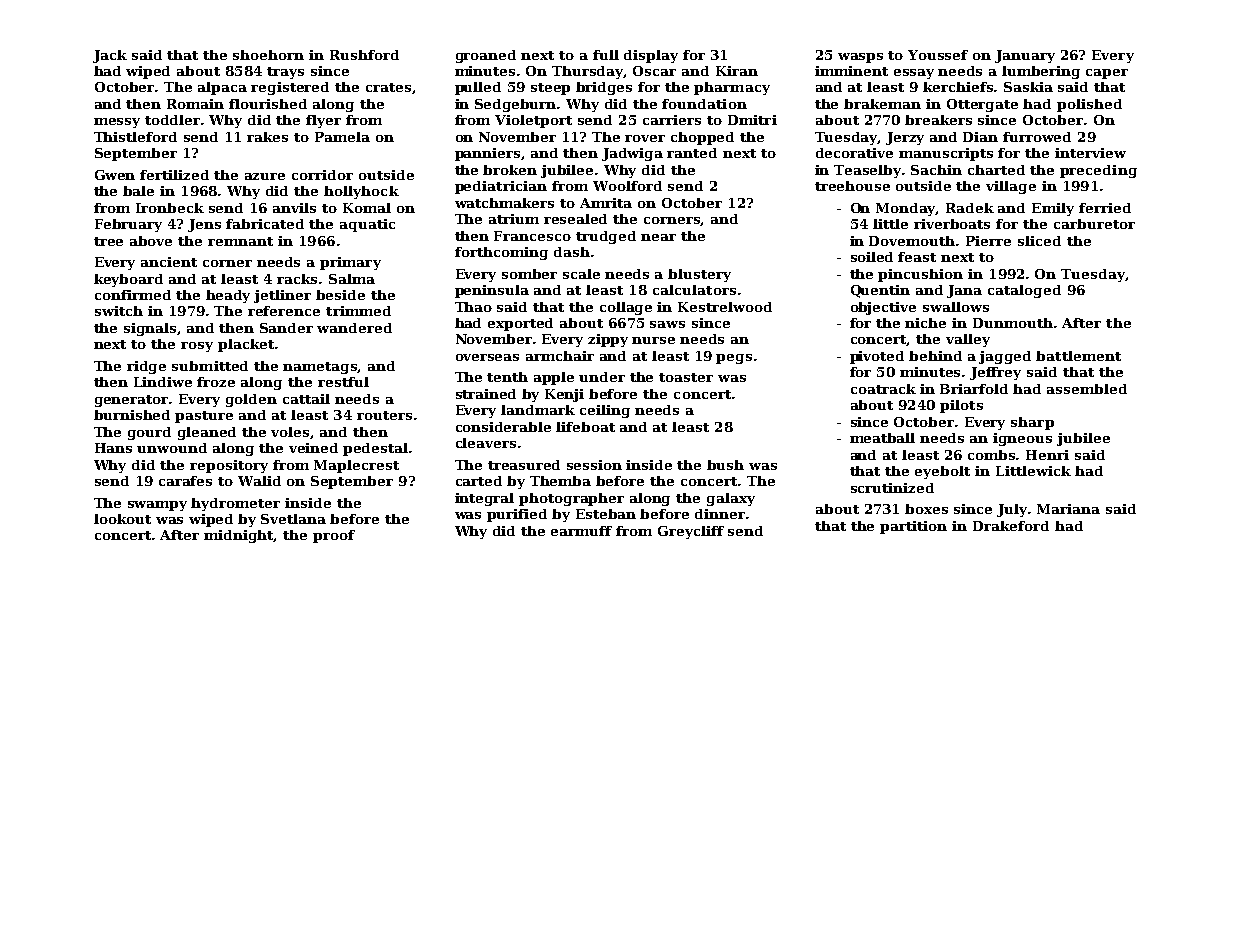 This page has height=952, width=1233. I want to click on midnight, so click(239, 536).
